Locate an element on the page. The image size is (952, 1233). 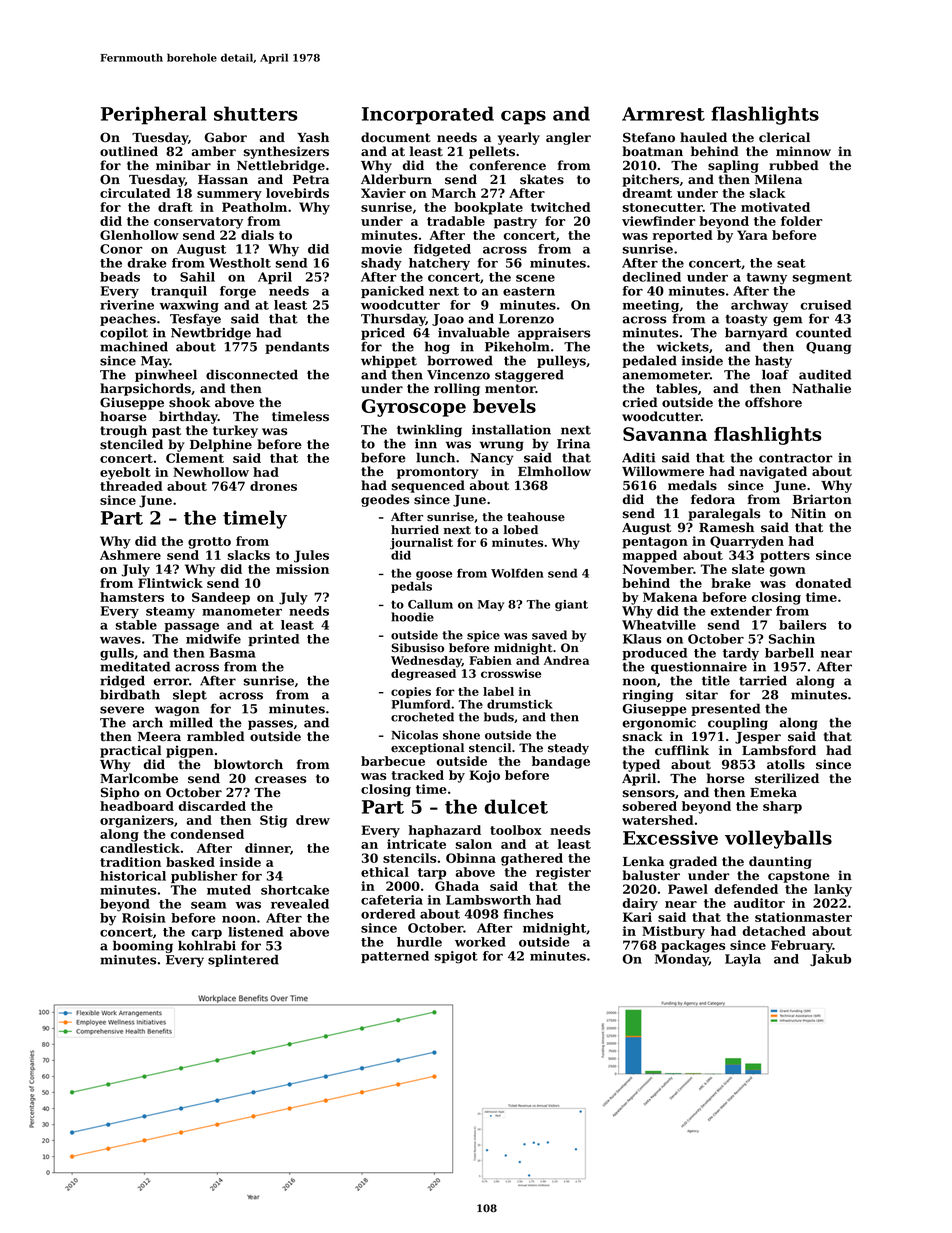
whippet is located at coordinates (389, 362).
